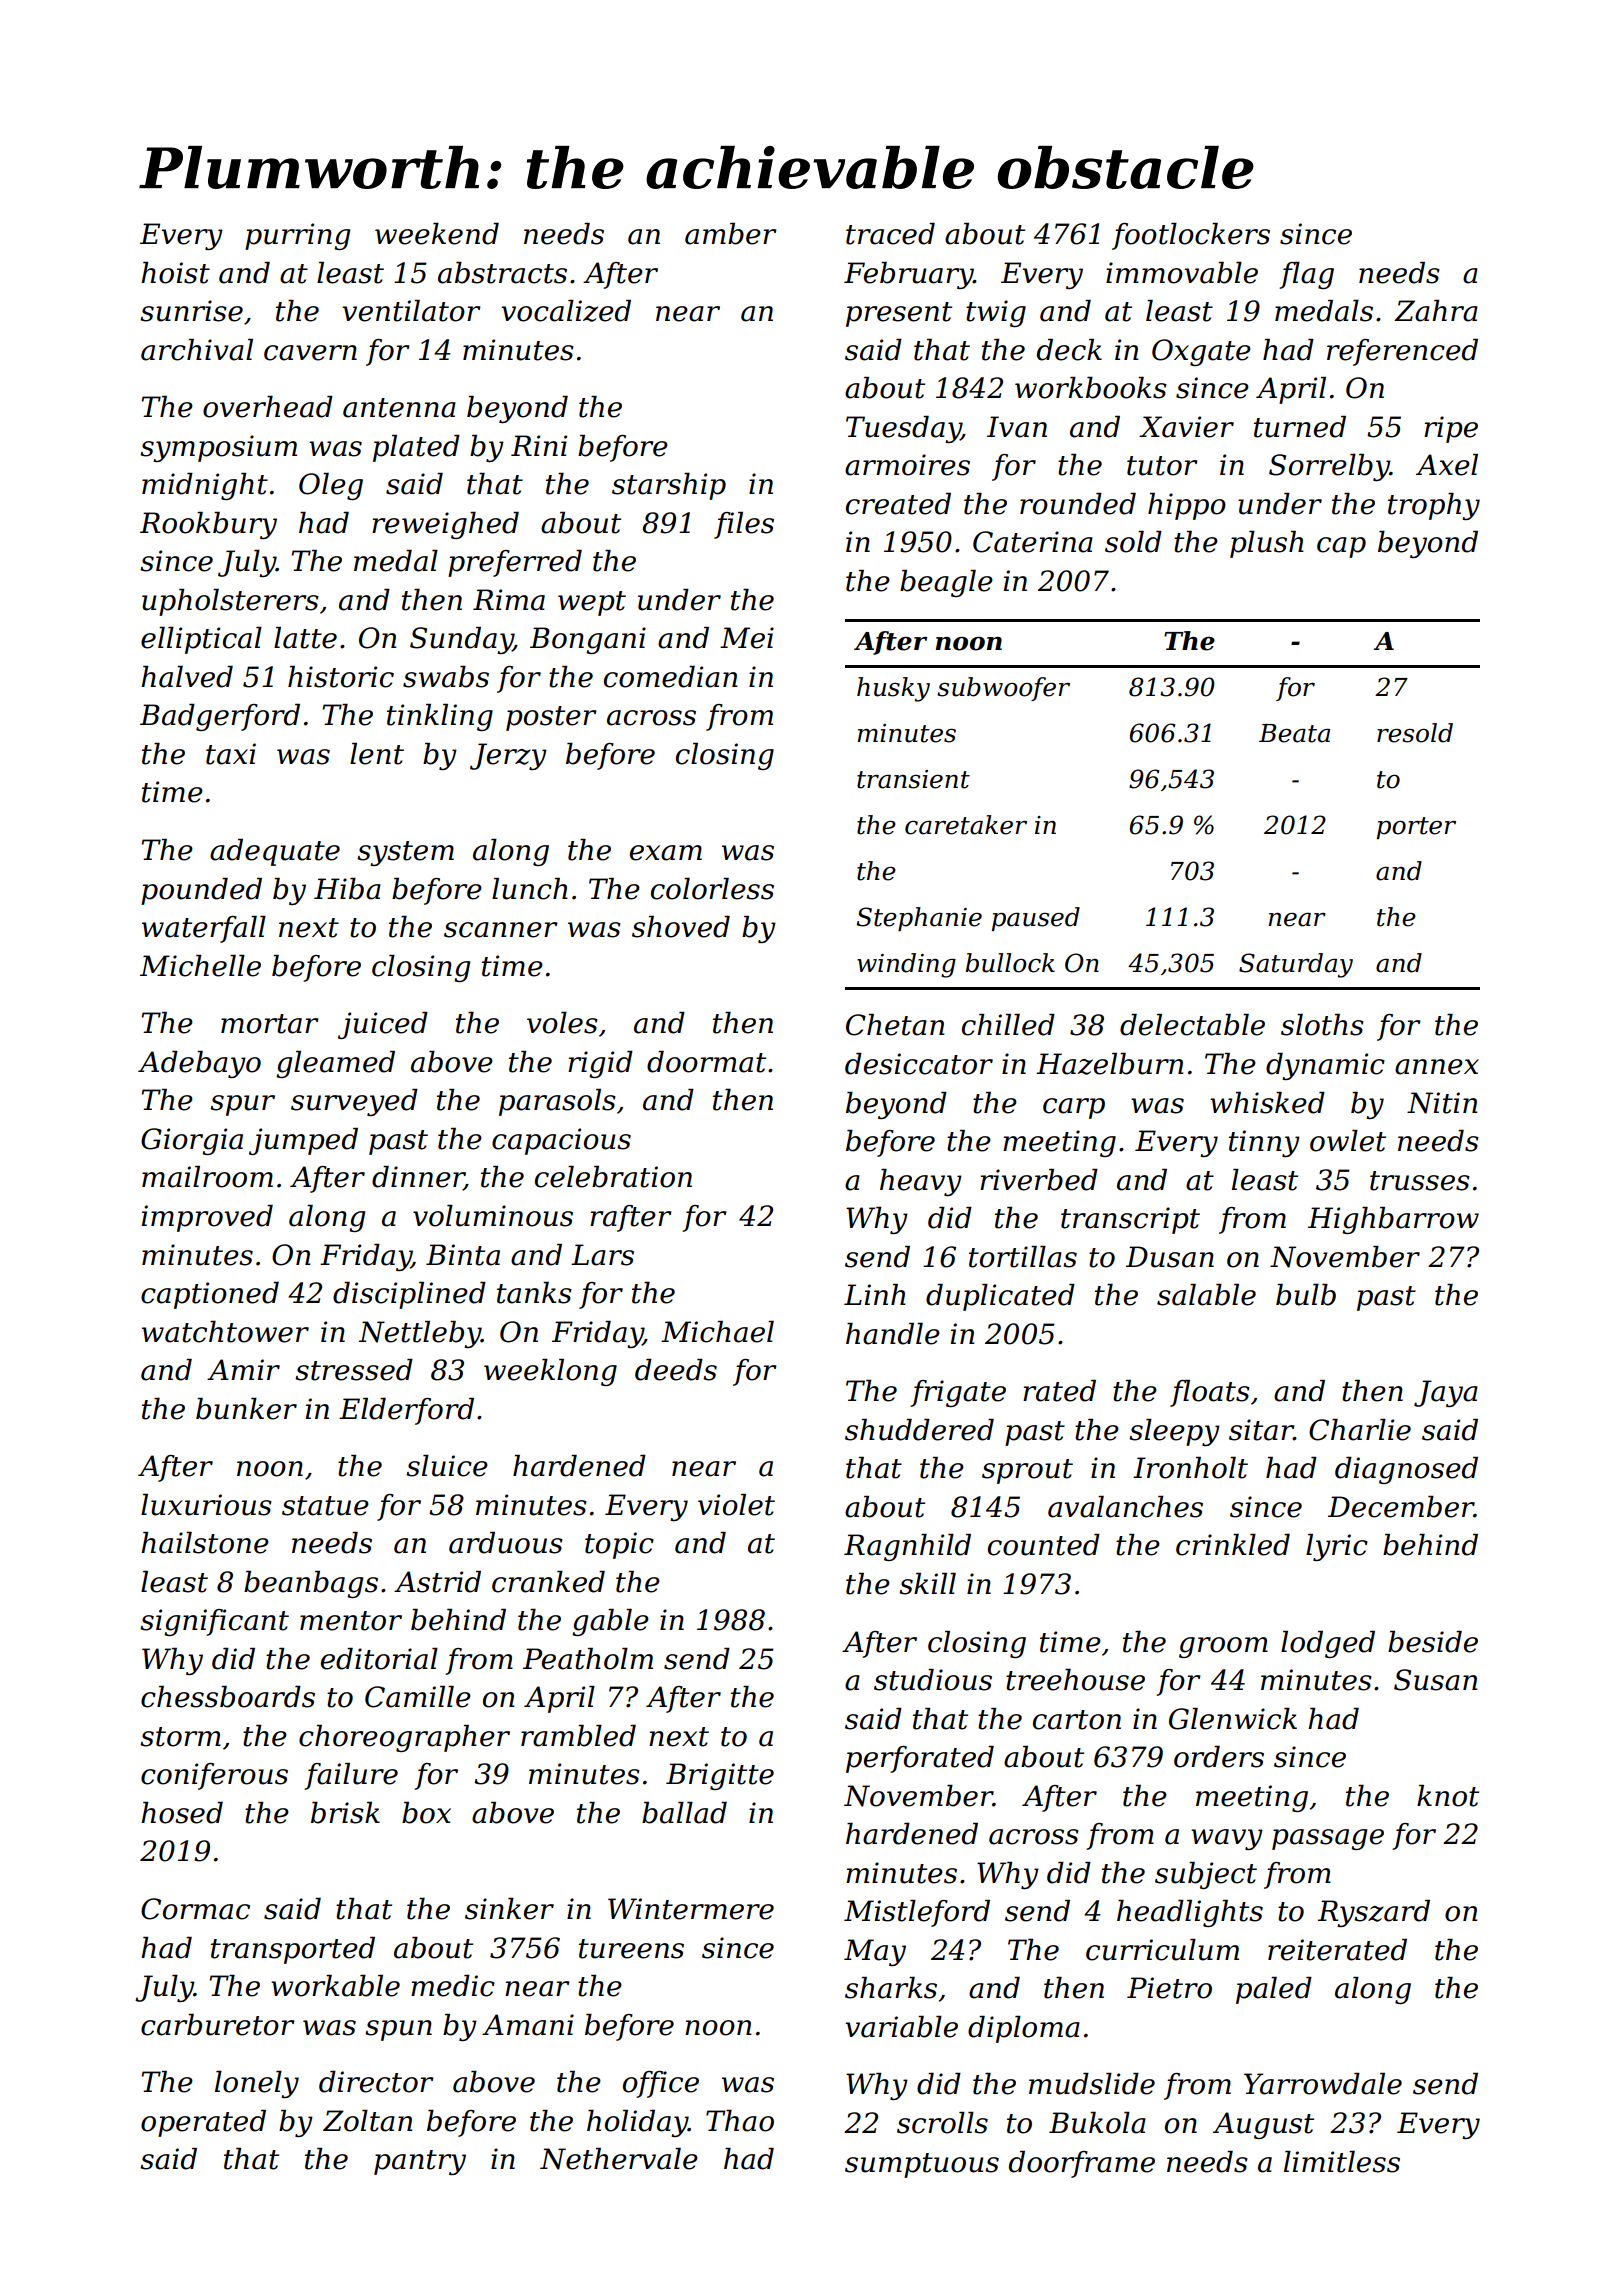  What do you see at coordinates (1436, 311) in the document?
I see `Zahra` at bounding box center [1436, 311].
